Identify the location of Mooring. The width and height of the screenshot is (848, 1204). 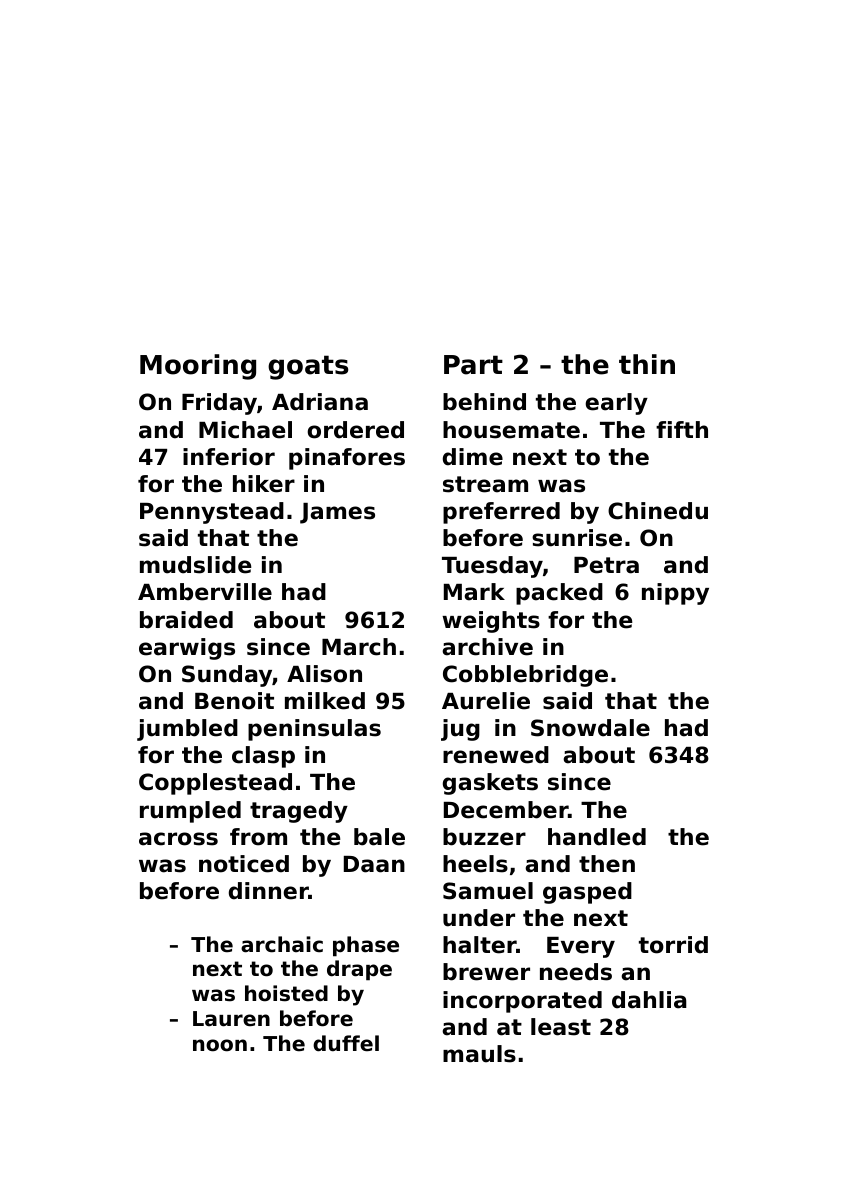
(198, 367).
